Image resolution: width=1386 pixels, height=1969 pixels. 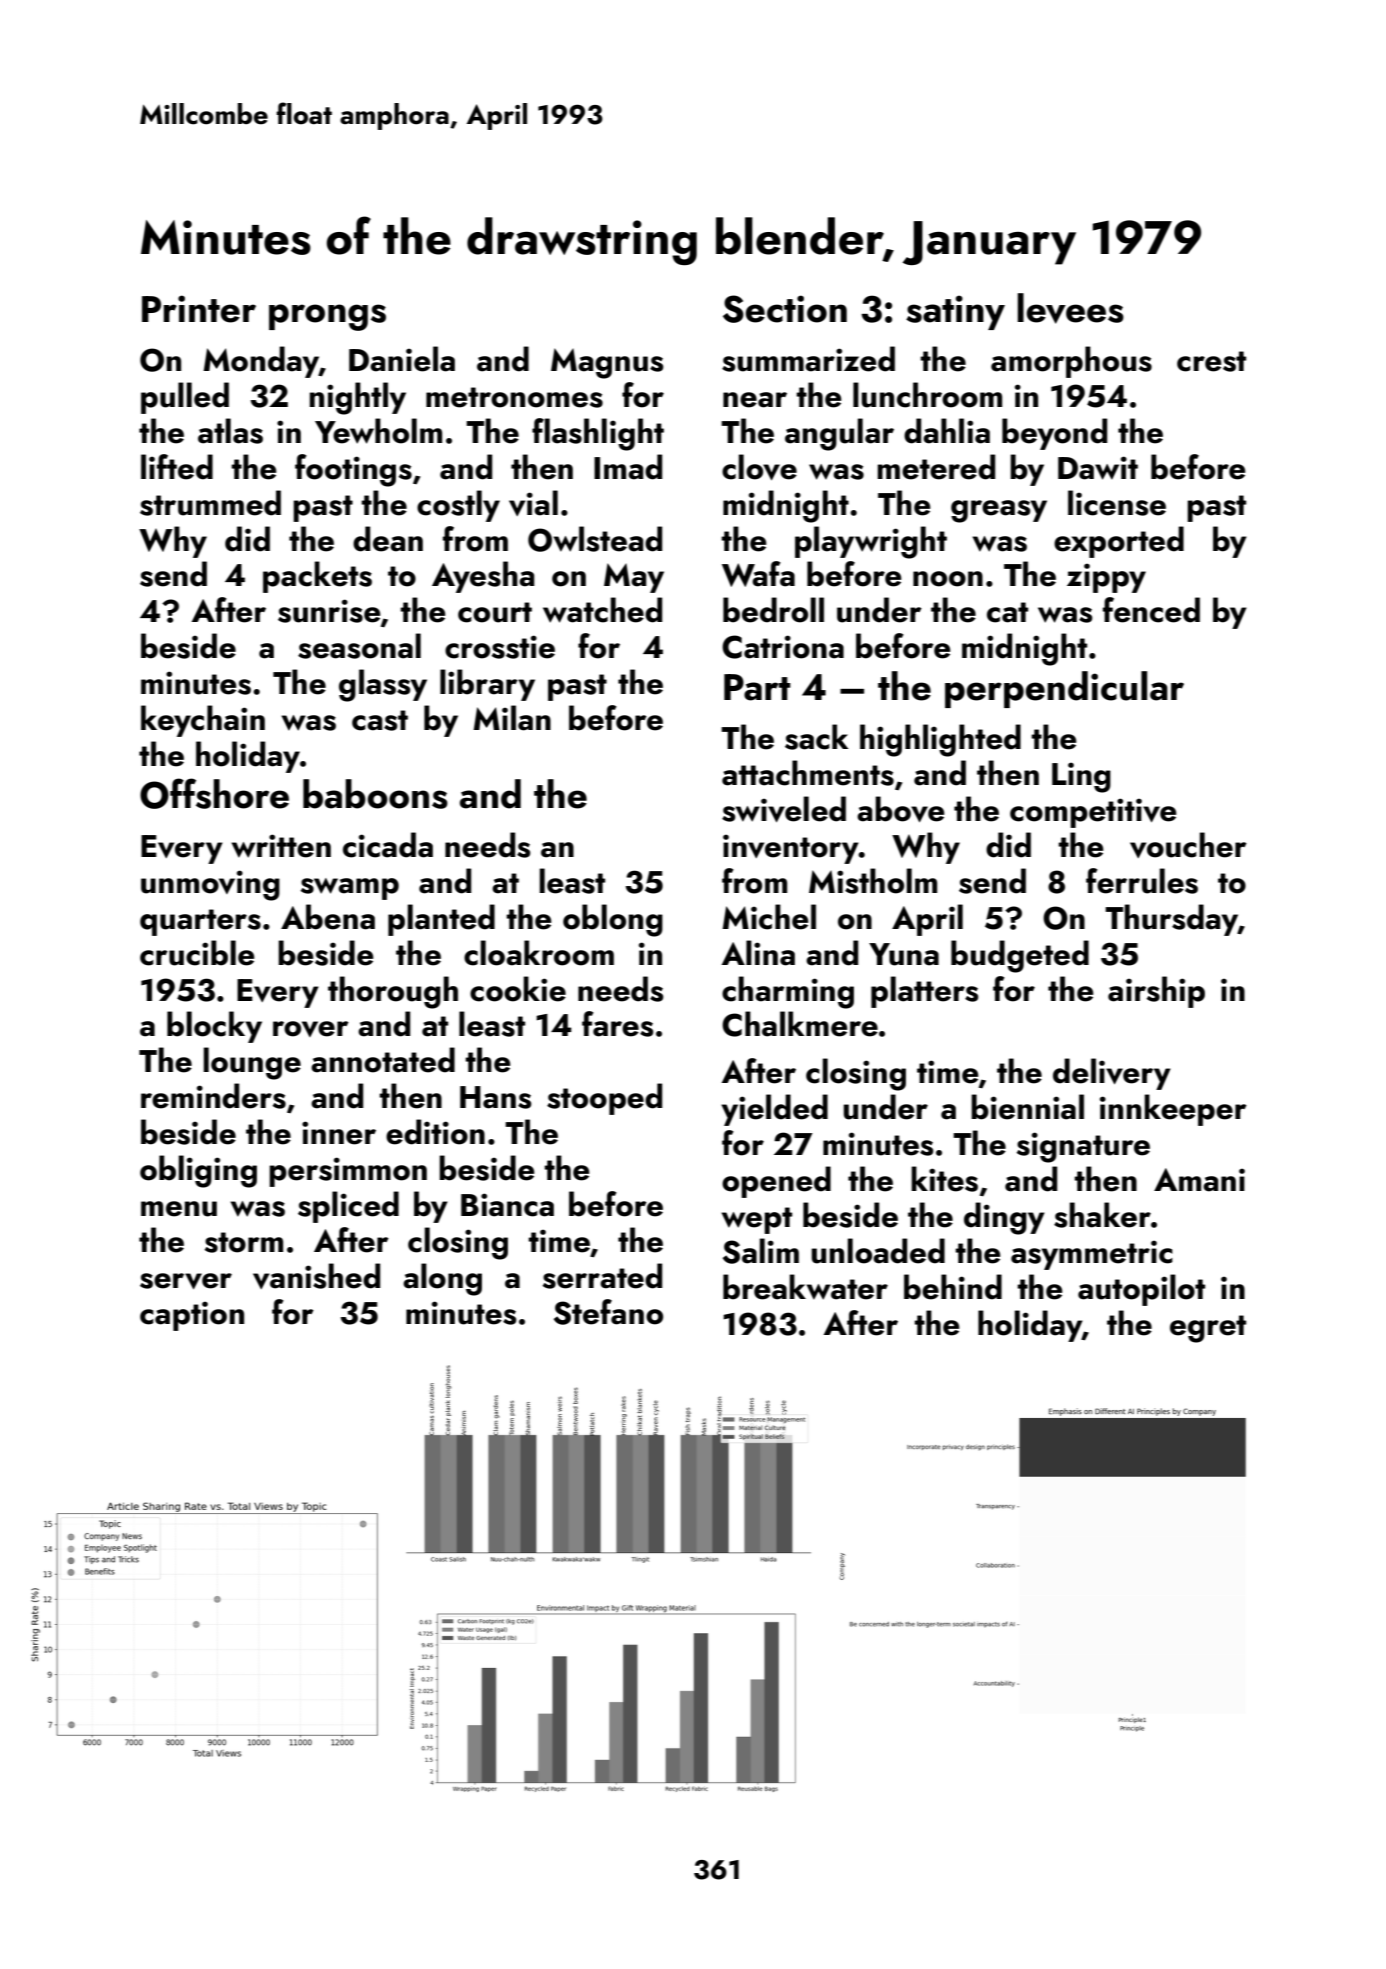 What do you see at coordinates (327, 317) in the screenshot?
I see `prongs` at bounding box center [327, 317].
